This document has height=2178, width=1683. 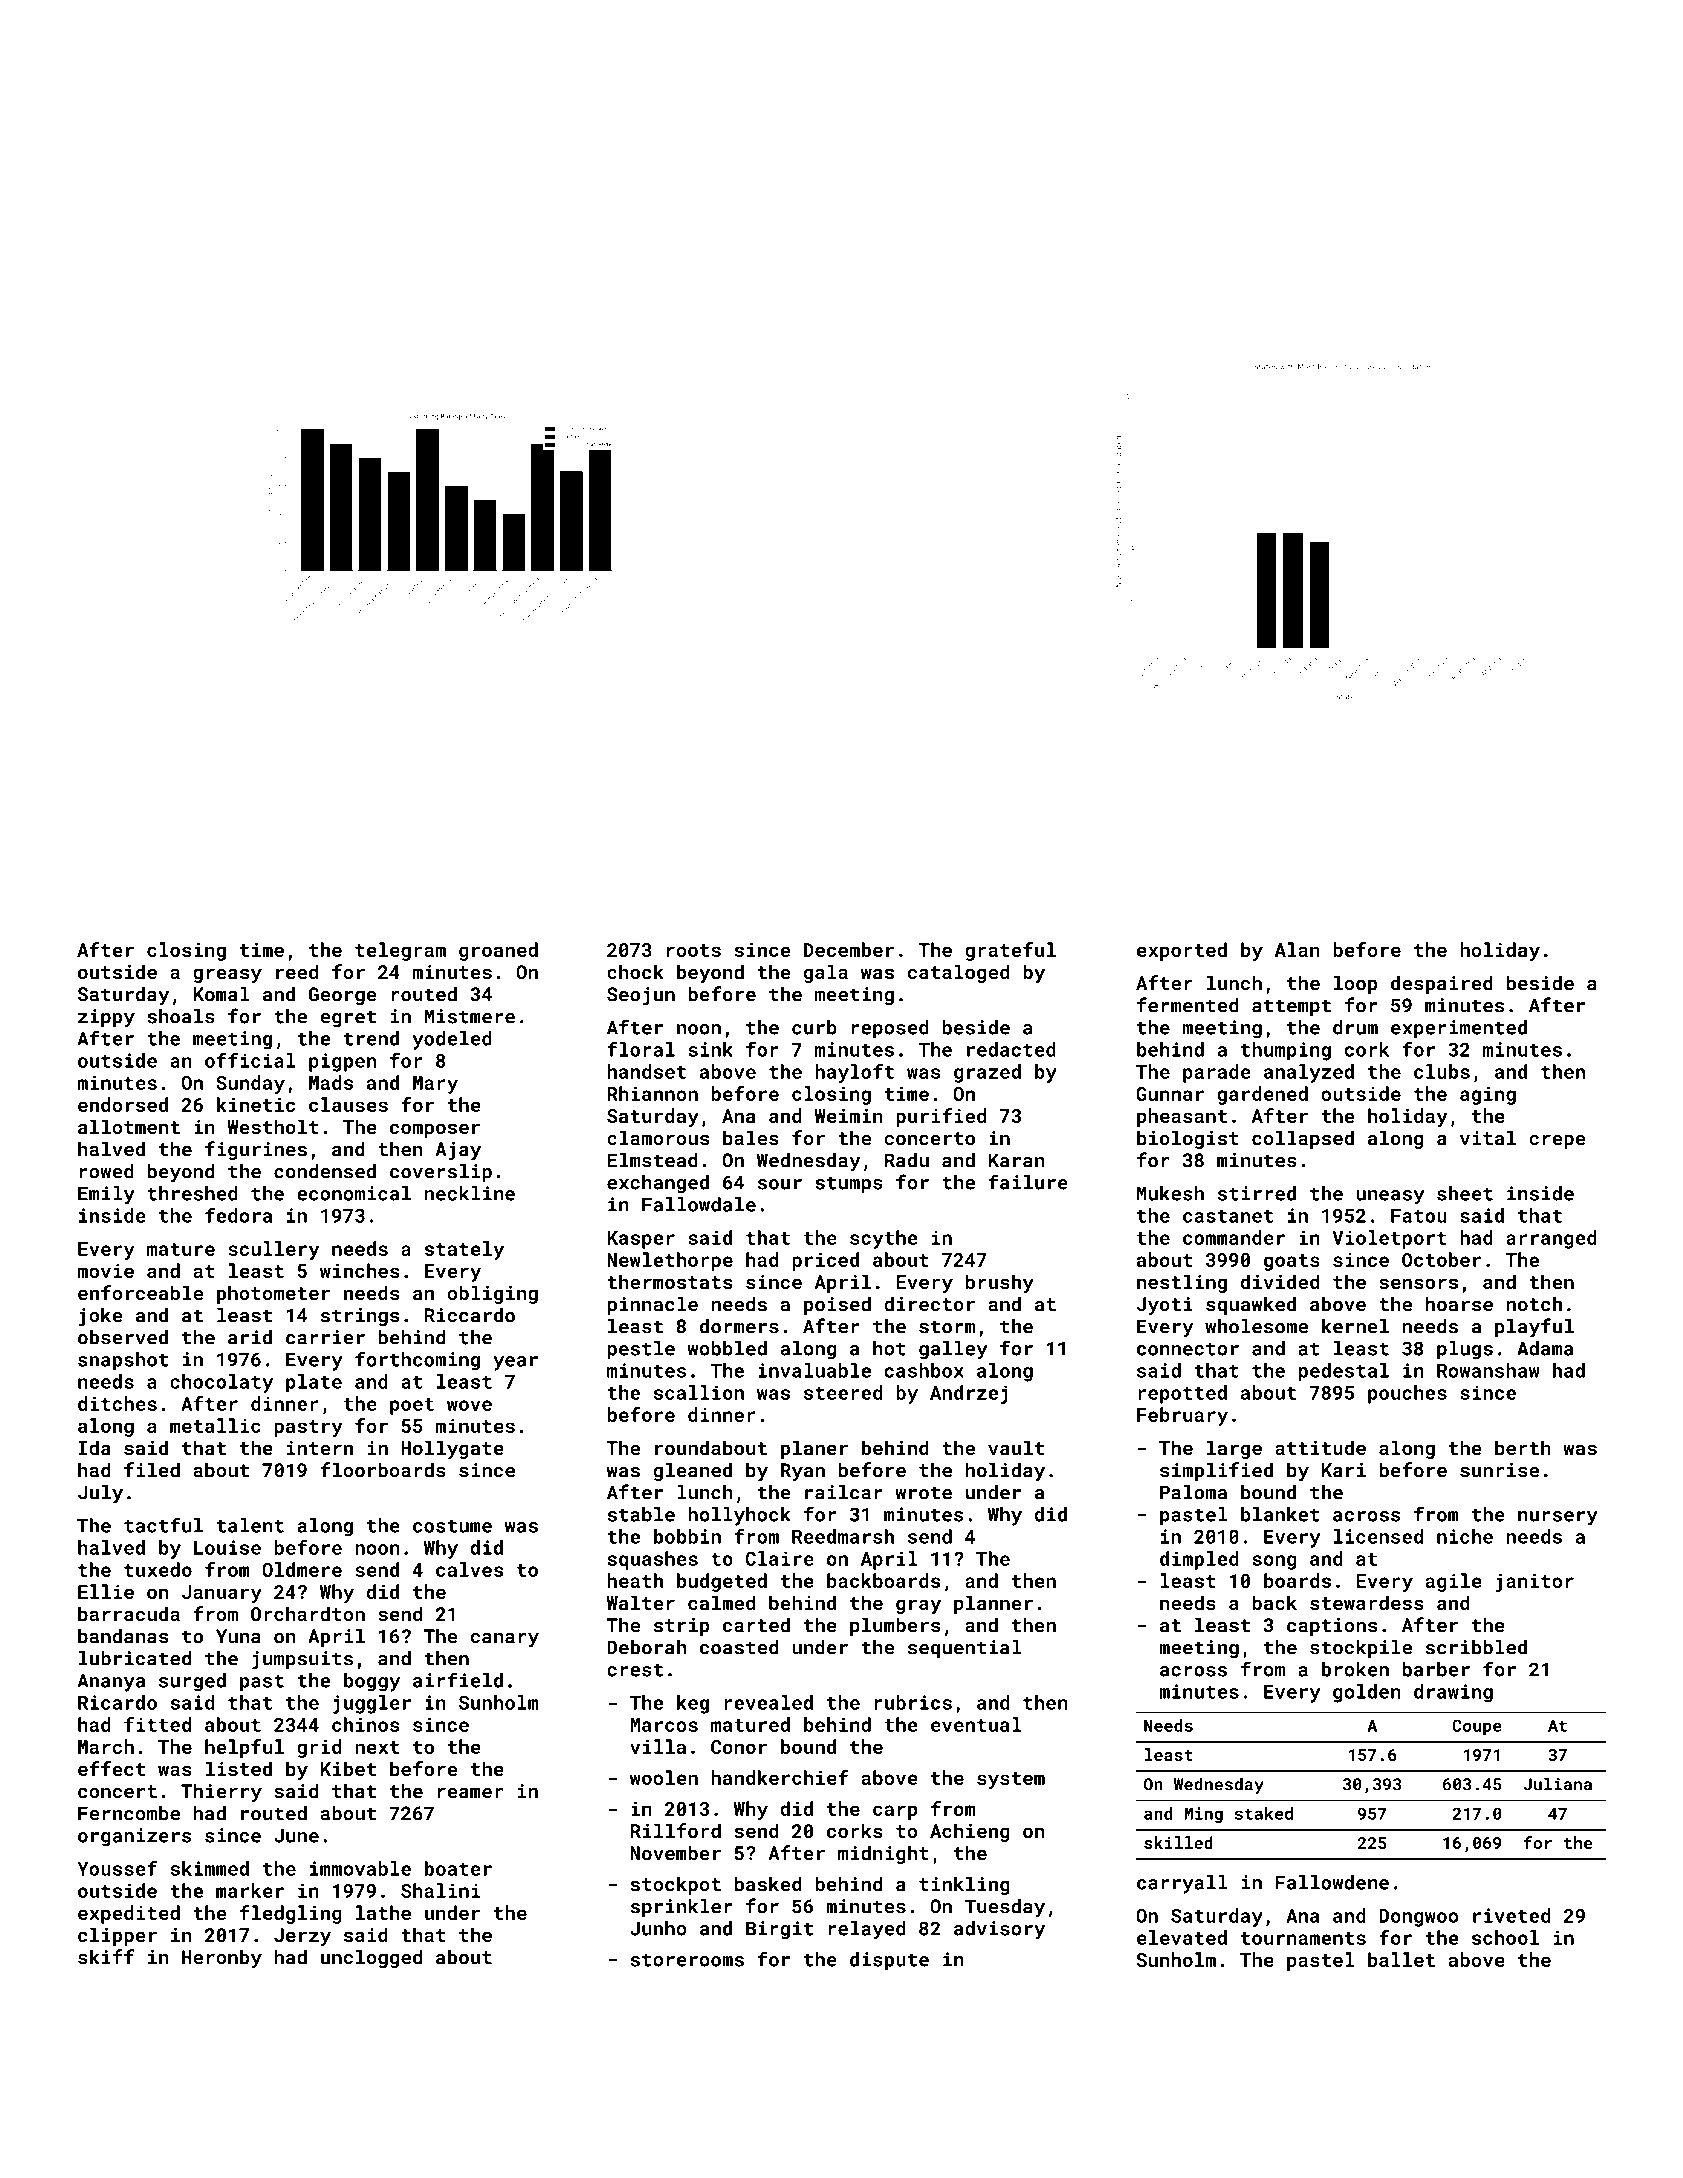 I want to click on Andrzej, so click(x=969, y=1394).
